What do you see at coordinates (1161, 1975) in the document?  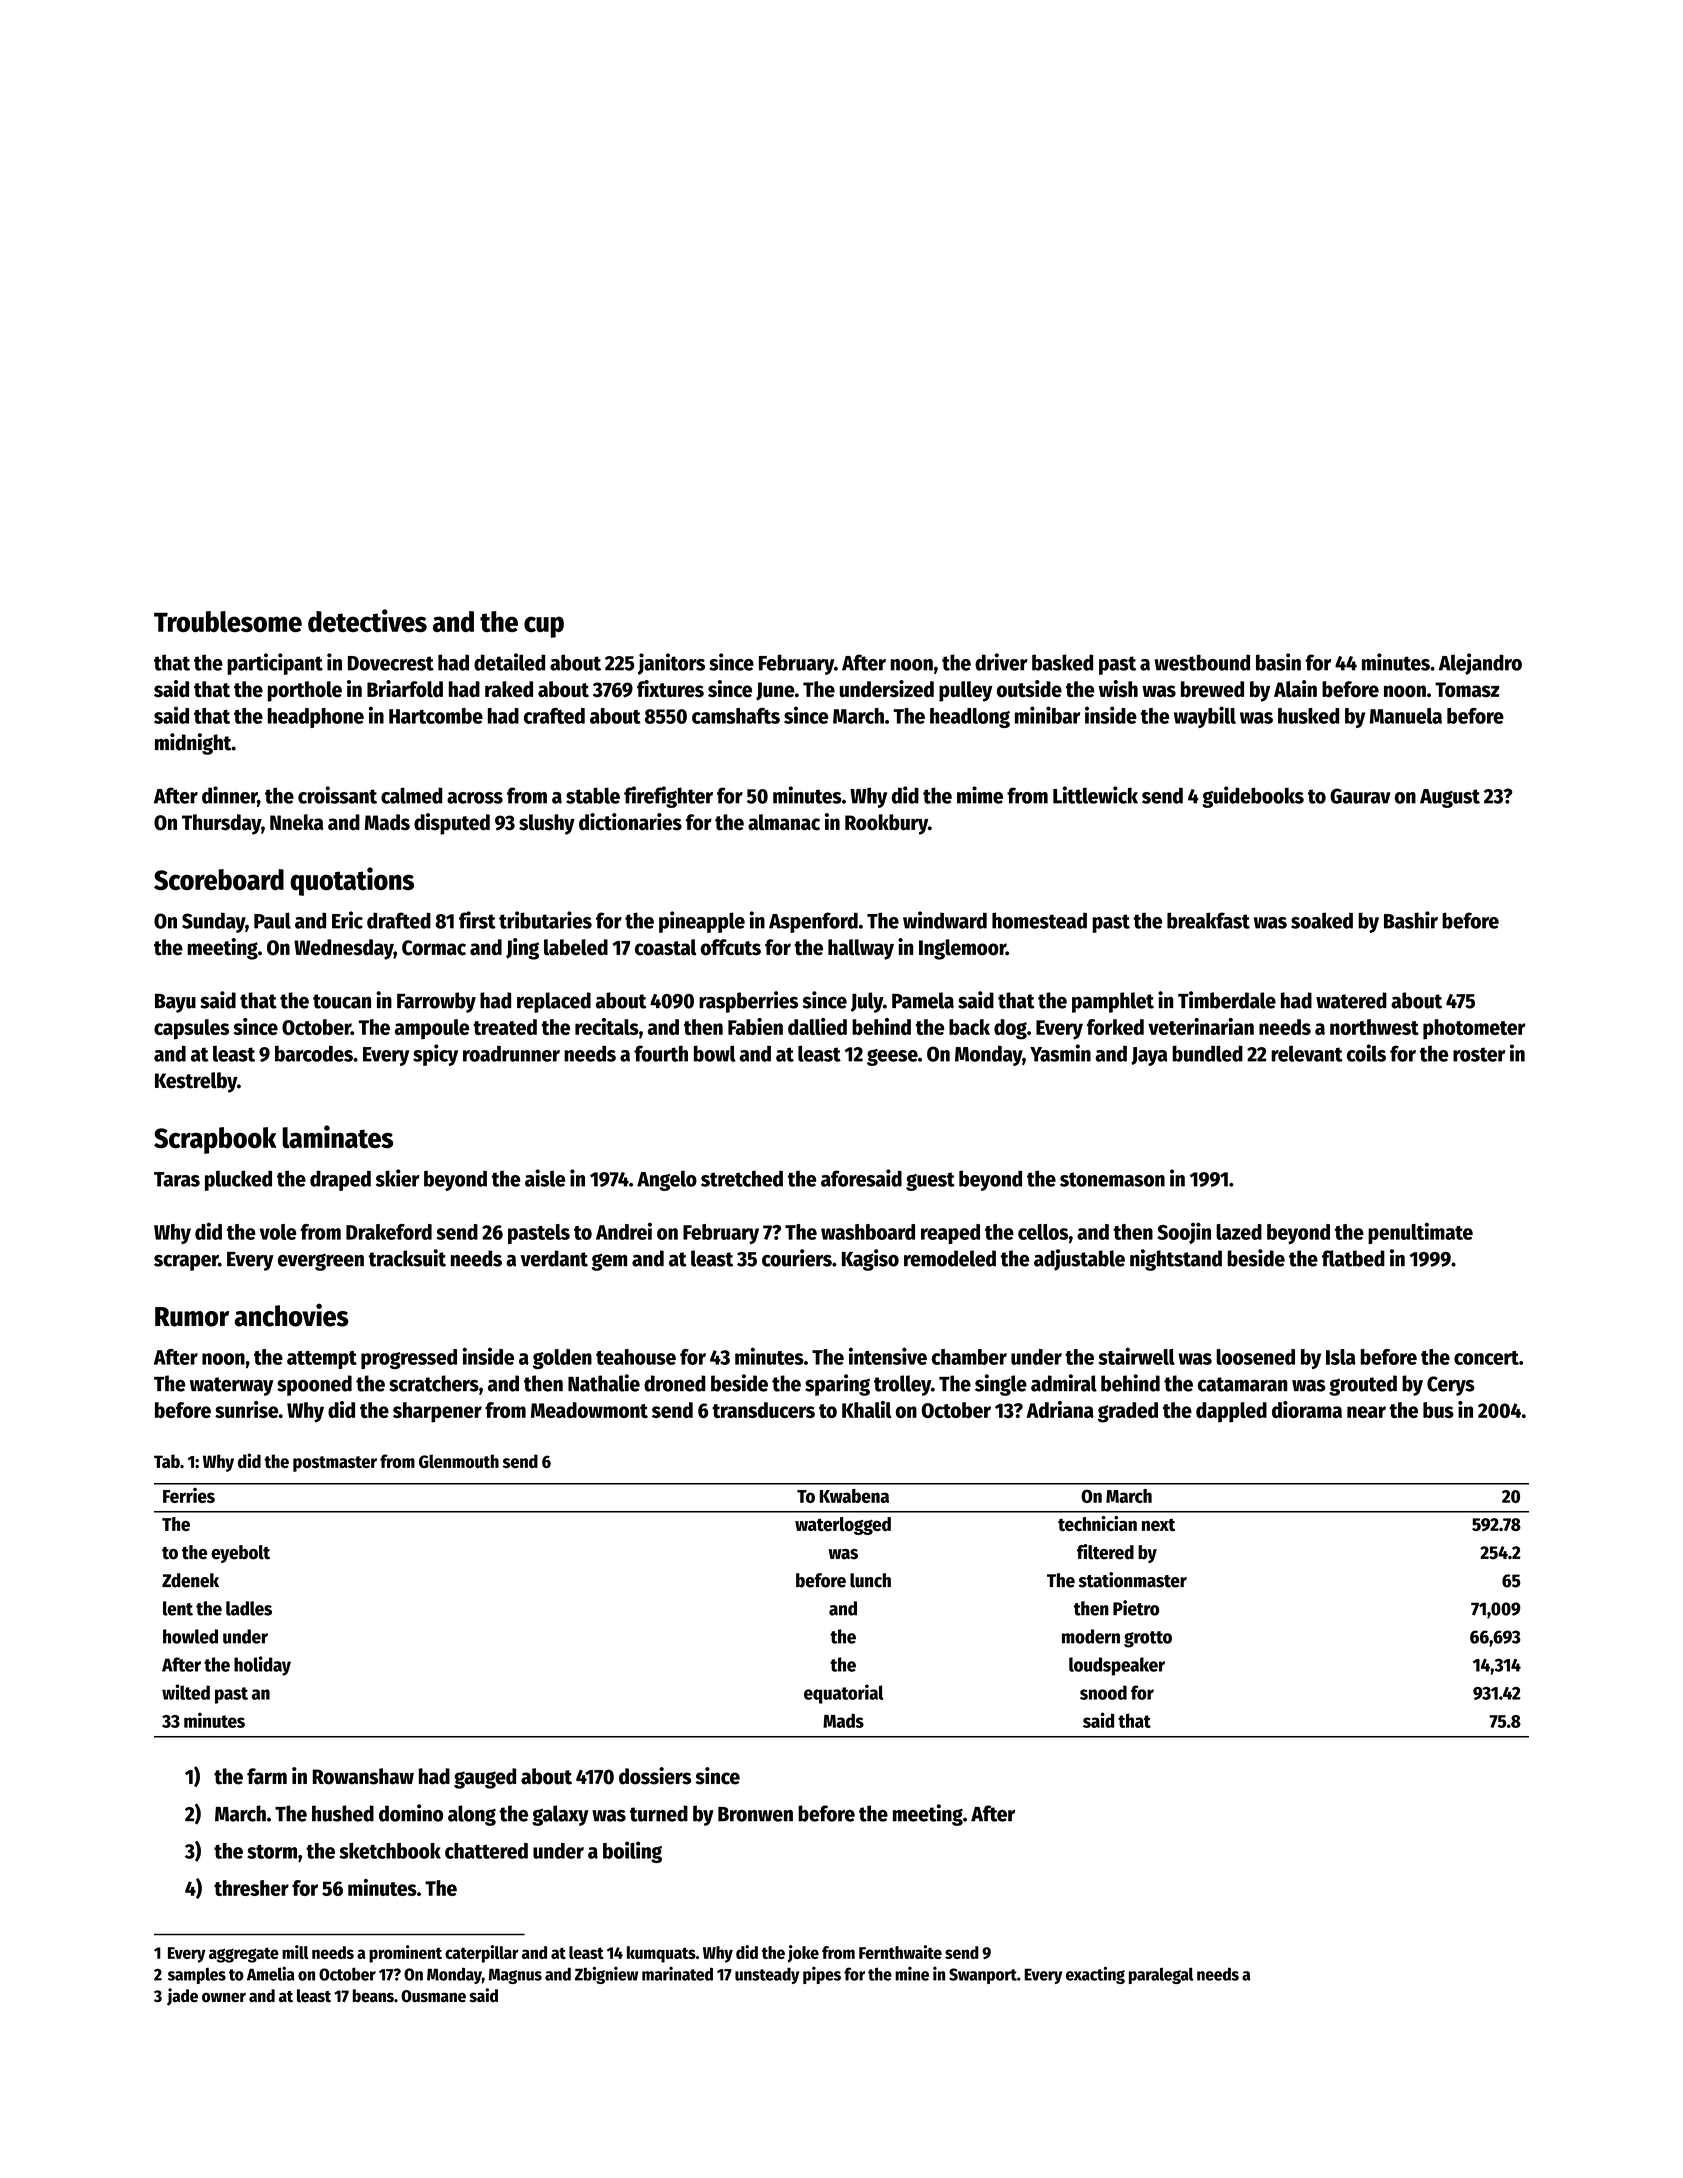 I see `paralegal` at bounding box center [1161, 1975].
